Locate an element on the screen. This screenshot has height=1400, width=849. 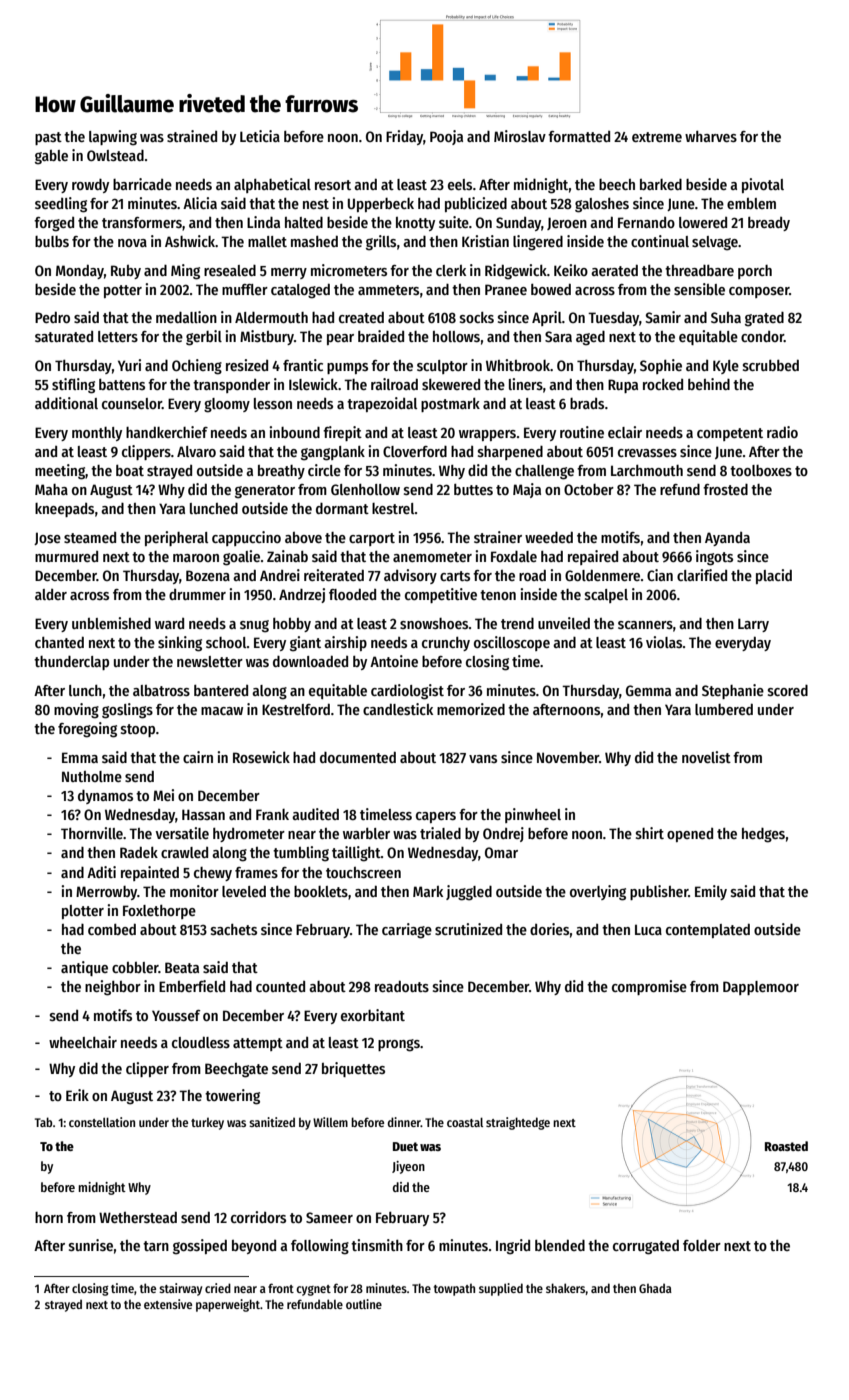
opened is located at coordinates (690, 835).
